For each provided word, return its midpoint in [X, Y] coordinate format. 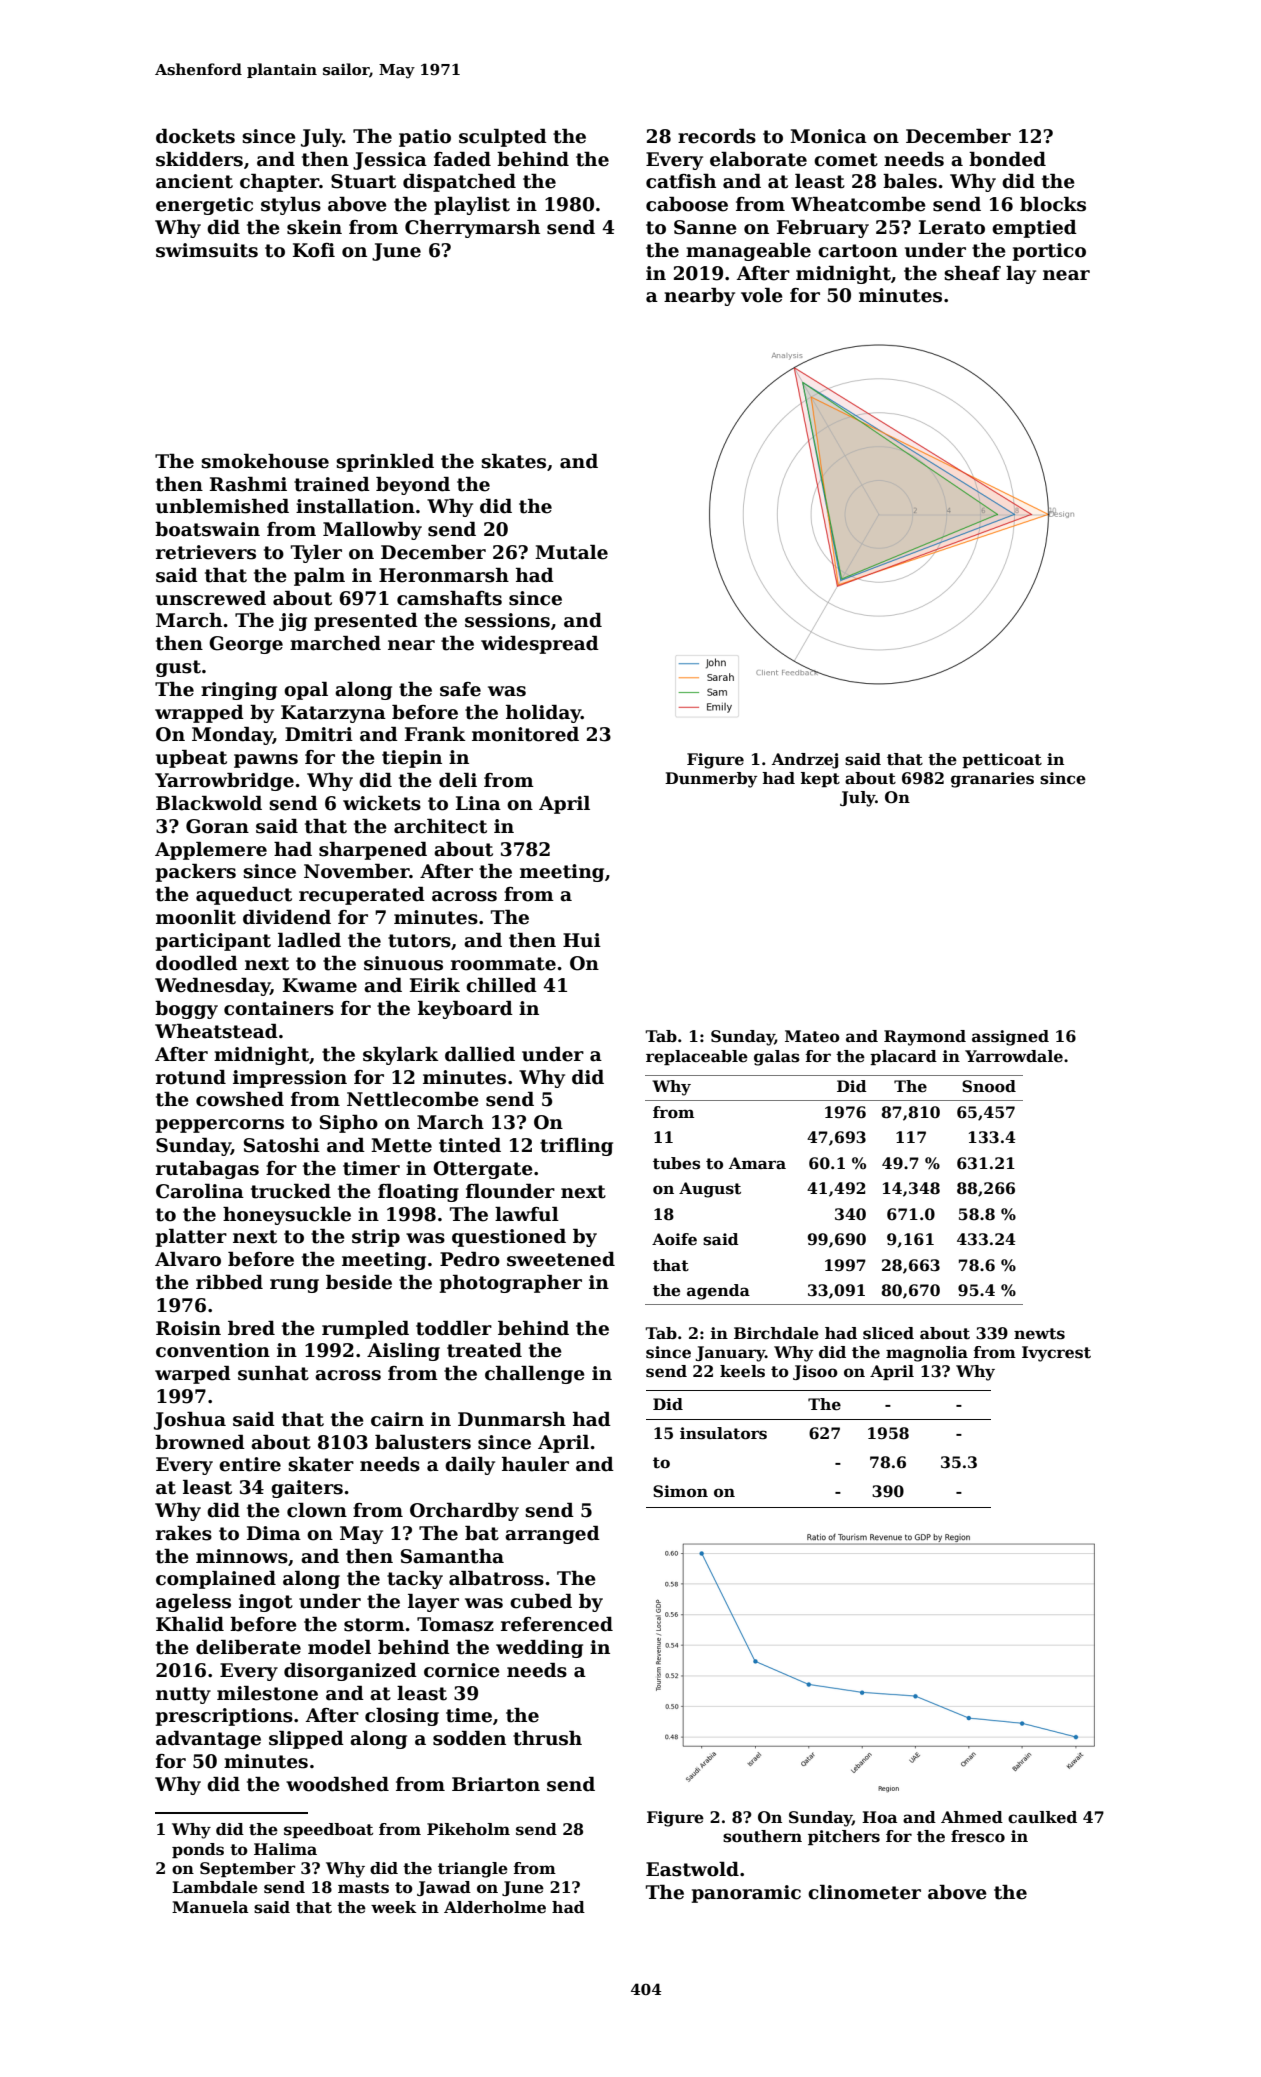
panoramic [746, 1894]
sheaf [972, 273]
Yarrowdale [1014, 1056]
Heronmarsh [444, 575]
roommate [503, 964]
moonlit [196, 917]
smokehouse [265, 461]
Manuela [210, 1907]
